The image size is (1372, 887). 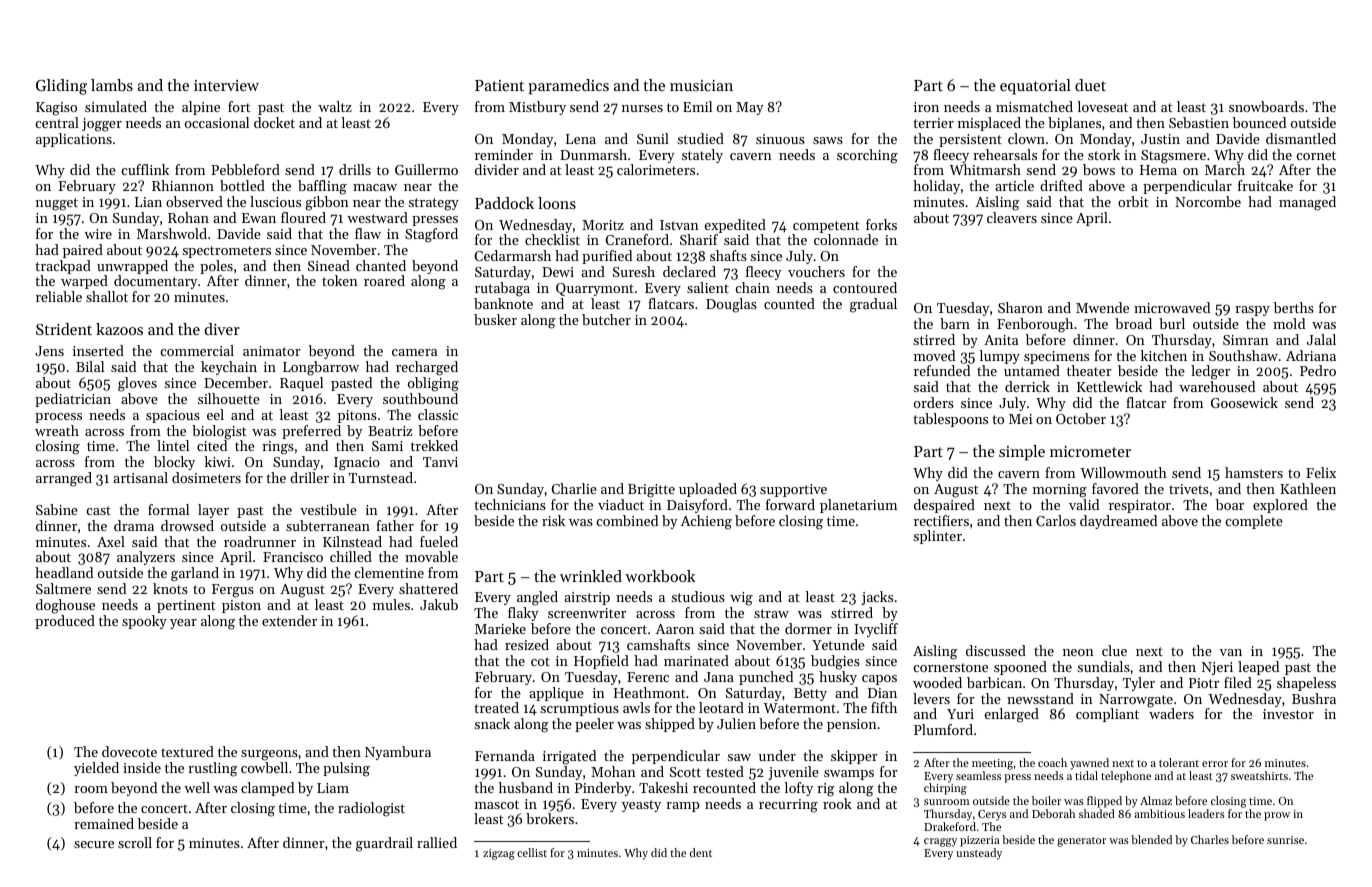 I want to click on waltz, so click(x=335, y=106).
